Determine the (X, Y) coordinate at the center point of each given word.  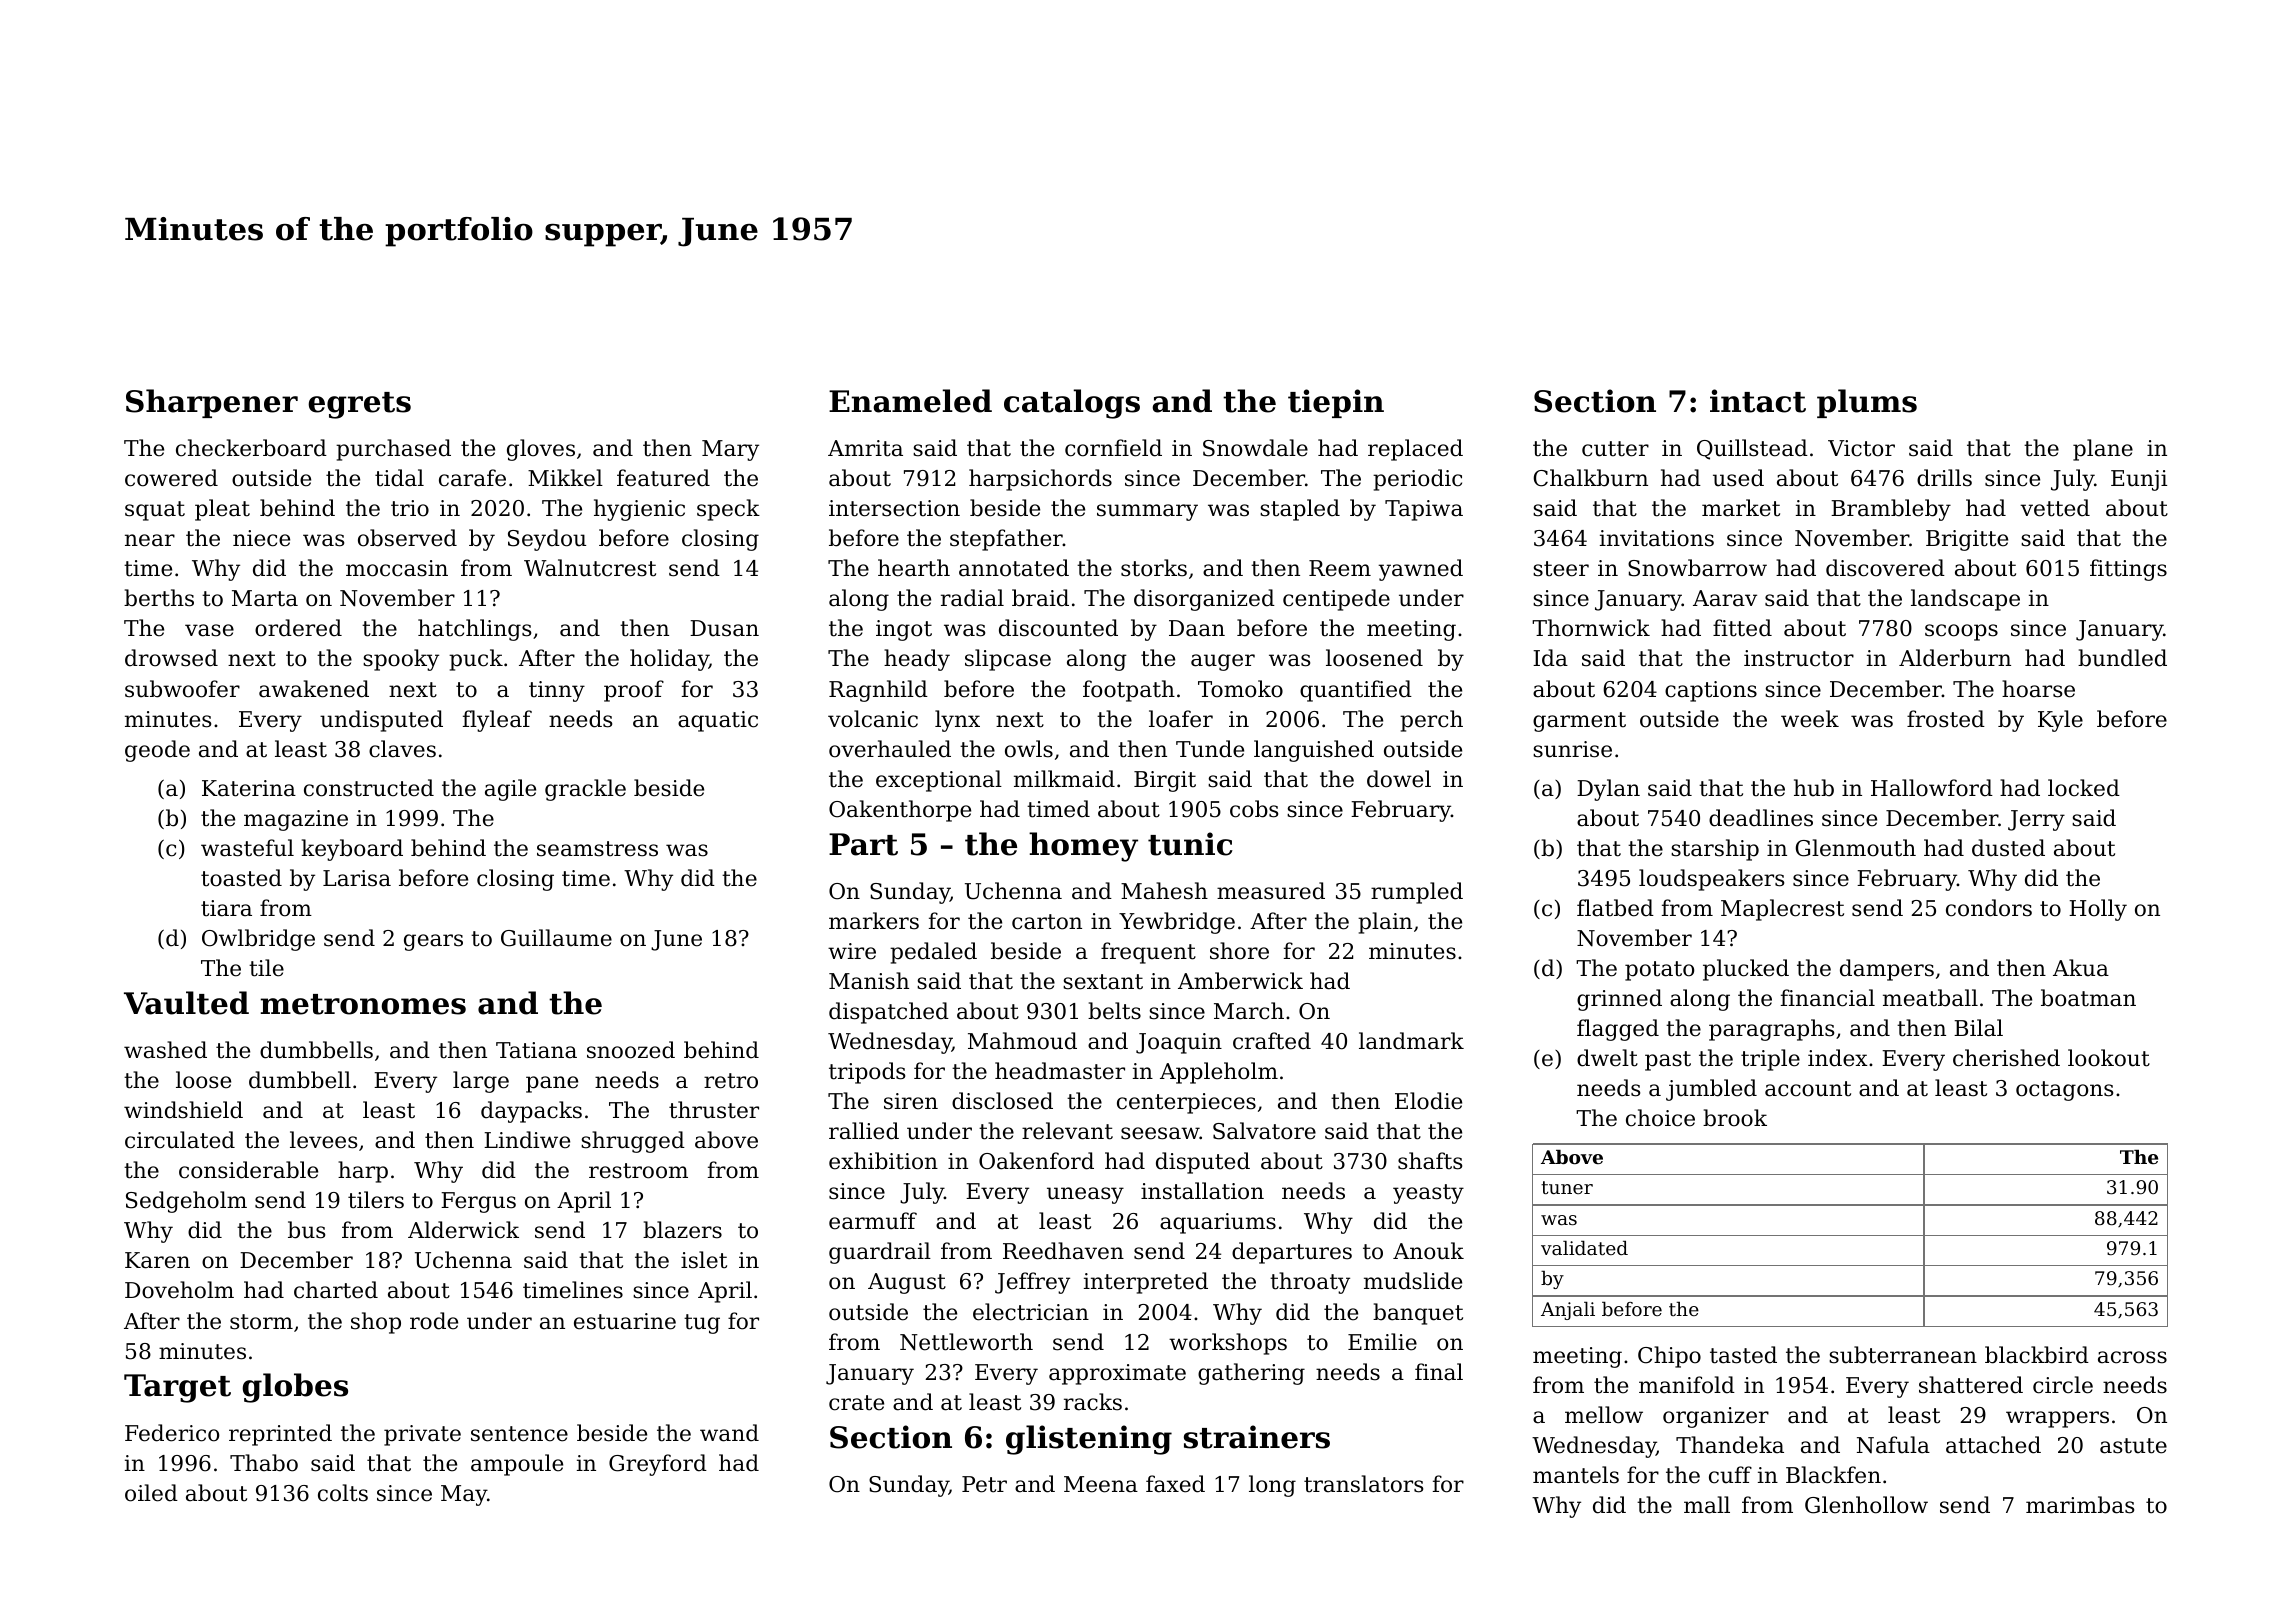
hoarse (2038, 689)
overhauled (890, 749)
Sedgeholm (186, 1202)
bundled (2122, 658)
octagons (2064, 1091)
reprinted (280, 1435)
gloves (541, 450)
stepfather (1006, 540)
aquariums (1218, 1223)
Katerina (249, 788)
